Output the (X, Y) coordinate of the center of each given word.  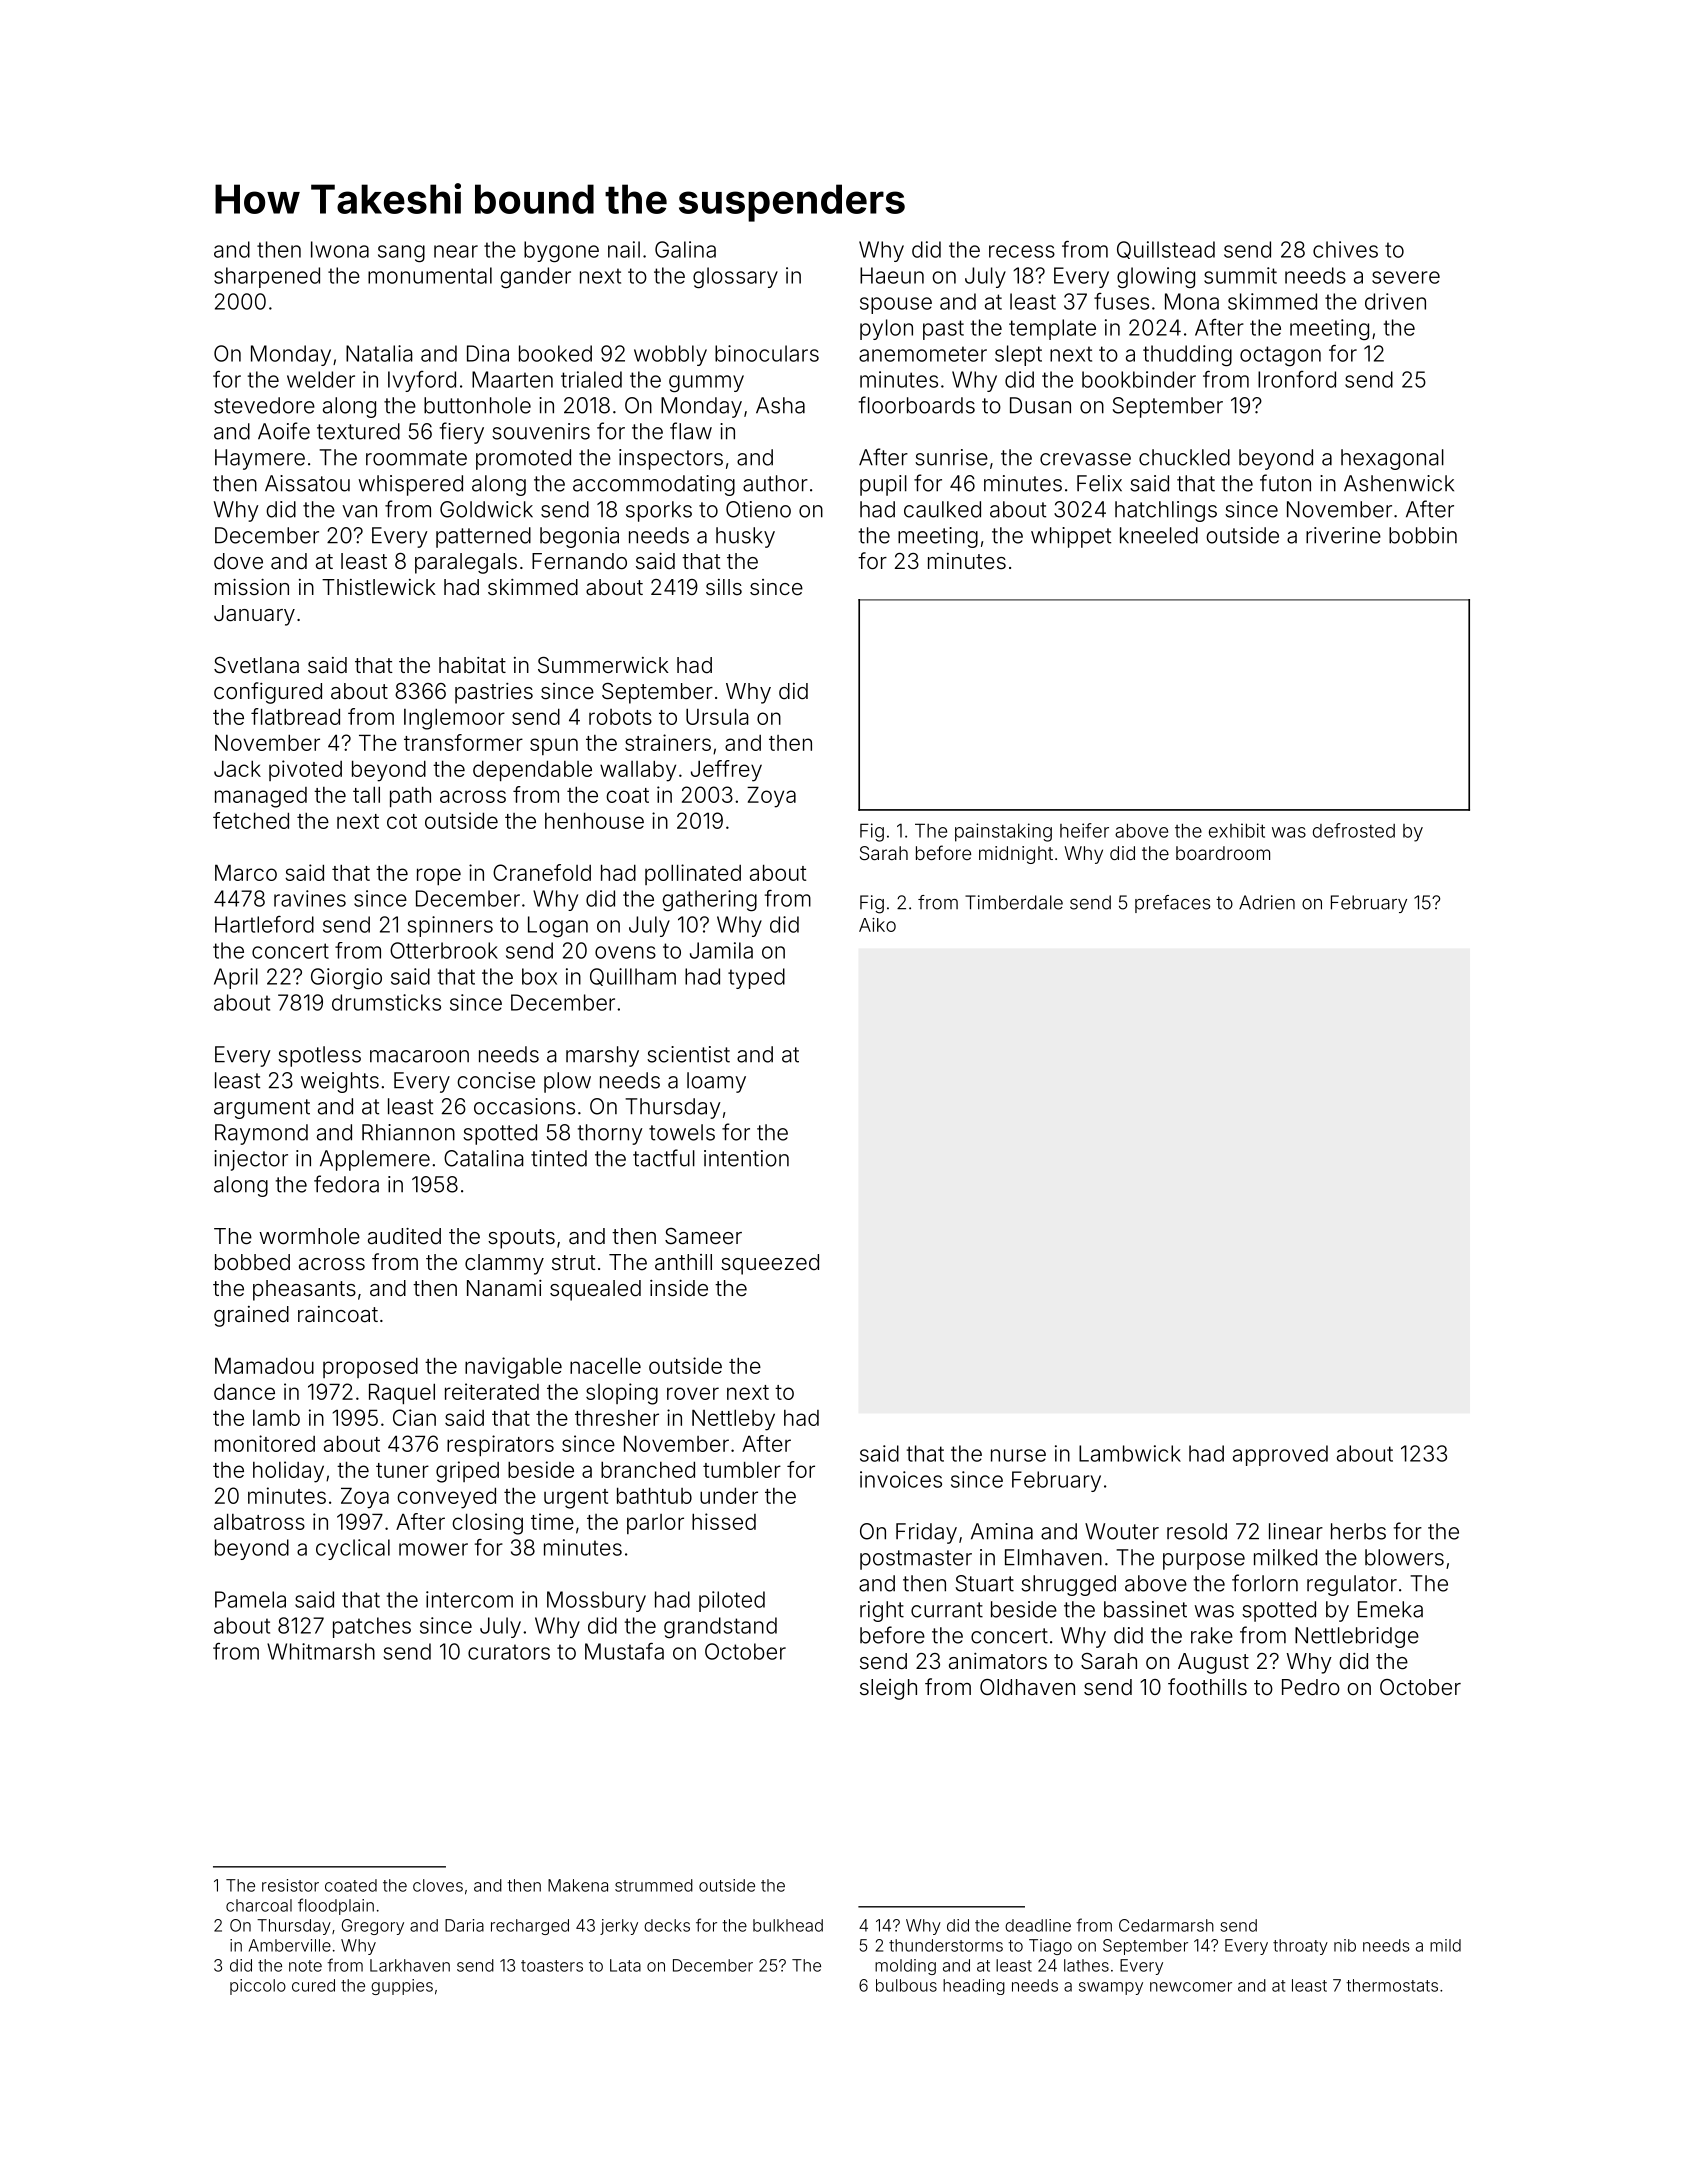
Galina (685, 249)
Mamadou (264, 1365)
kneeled (1159, 535)
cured (313, 1985)
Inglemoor (454, 719)
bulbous (906, 1985)
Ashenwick (1399, 483)
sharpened (267, 277)
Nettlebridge (1357, 1637)
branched (648, 1469)
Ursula (717, 716)
